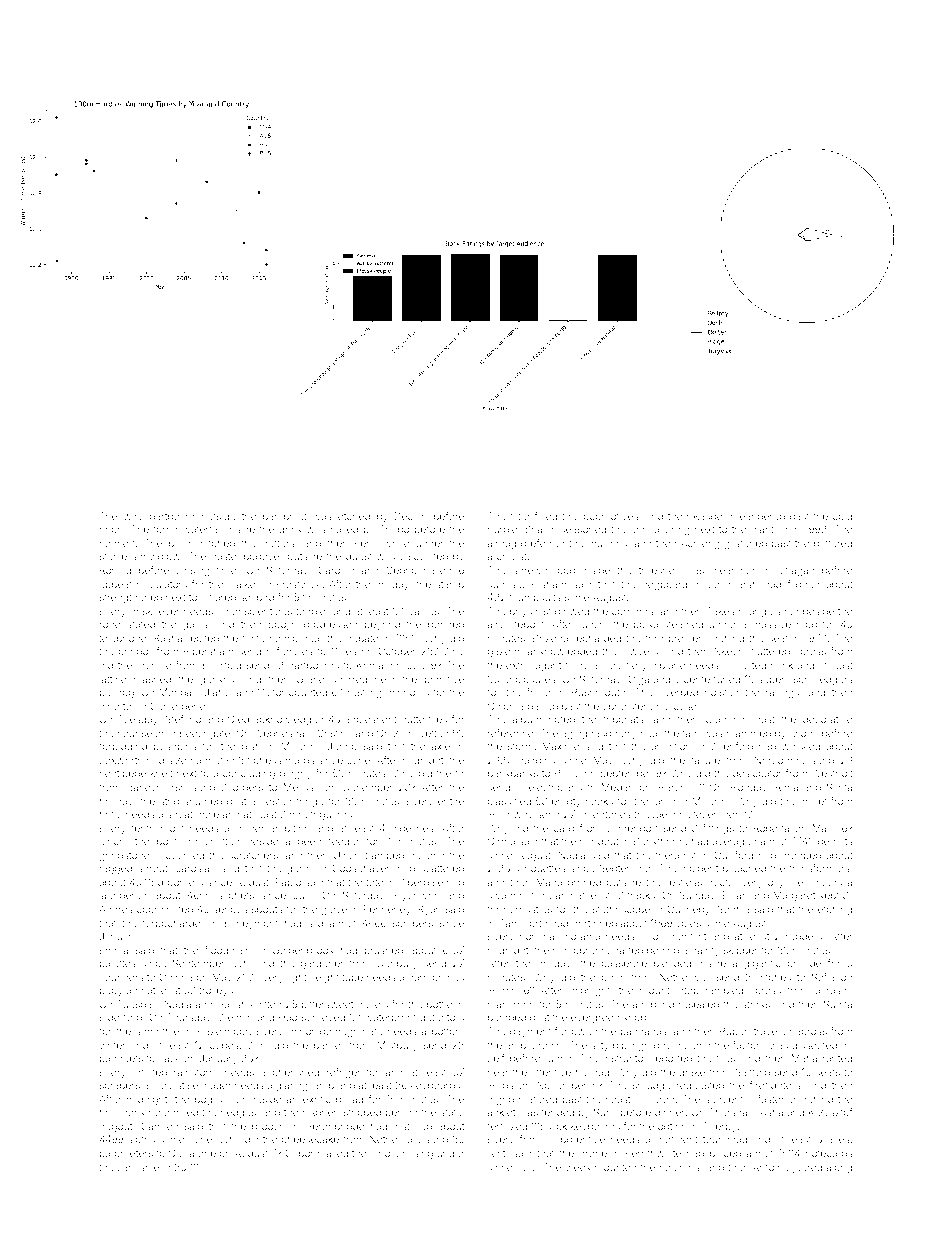 The image size is (952, 1233). I want to click on camisole, so click(138, 1167).
